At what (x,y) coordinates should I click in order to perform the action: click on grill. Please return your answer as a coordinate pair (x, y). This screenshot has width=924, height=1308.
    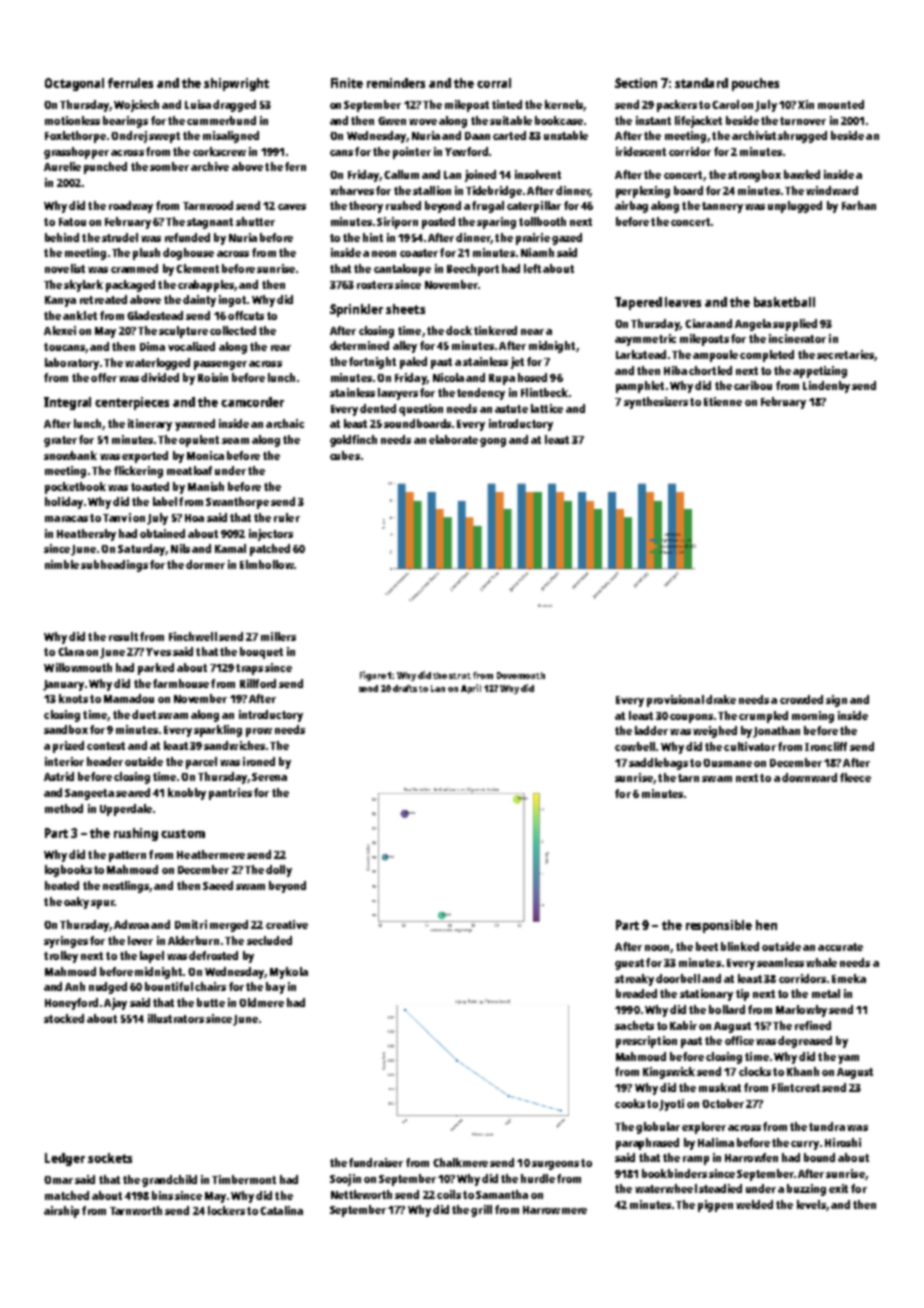
    Looking at the image, I should click on (481, 1211).
